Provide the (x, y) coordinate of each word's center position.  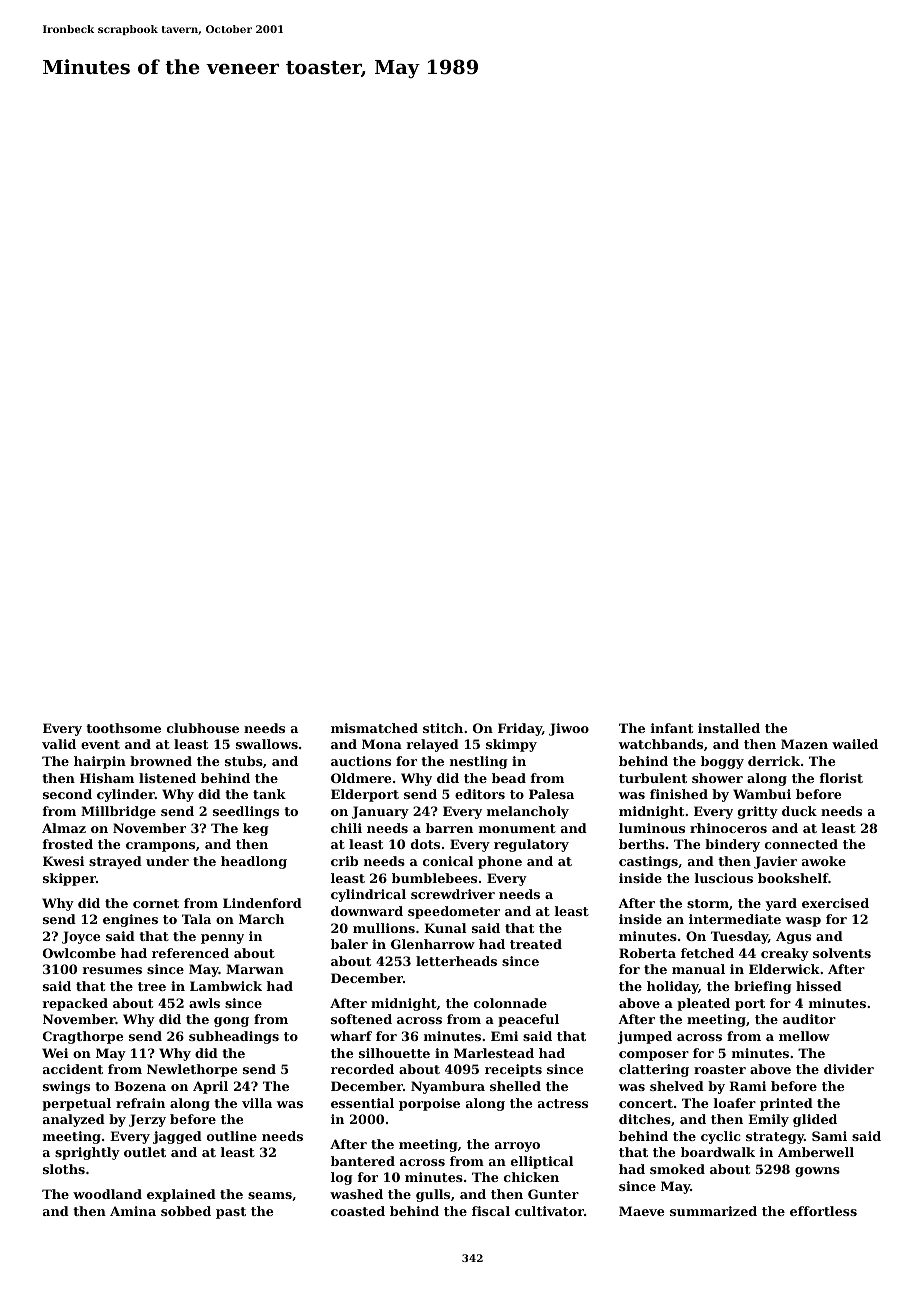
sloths (64, 1169)
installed (729, 728)
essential (362, 1103)
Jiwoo (569, 729)
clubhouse (203, 728)
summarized (713, 1211)
